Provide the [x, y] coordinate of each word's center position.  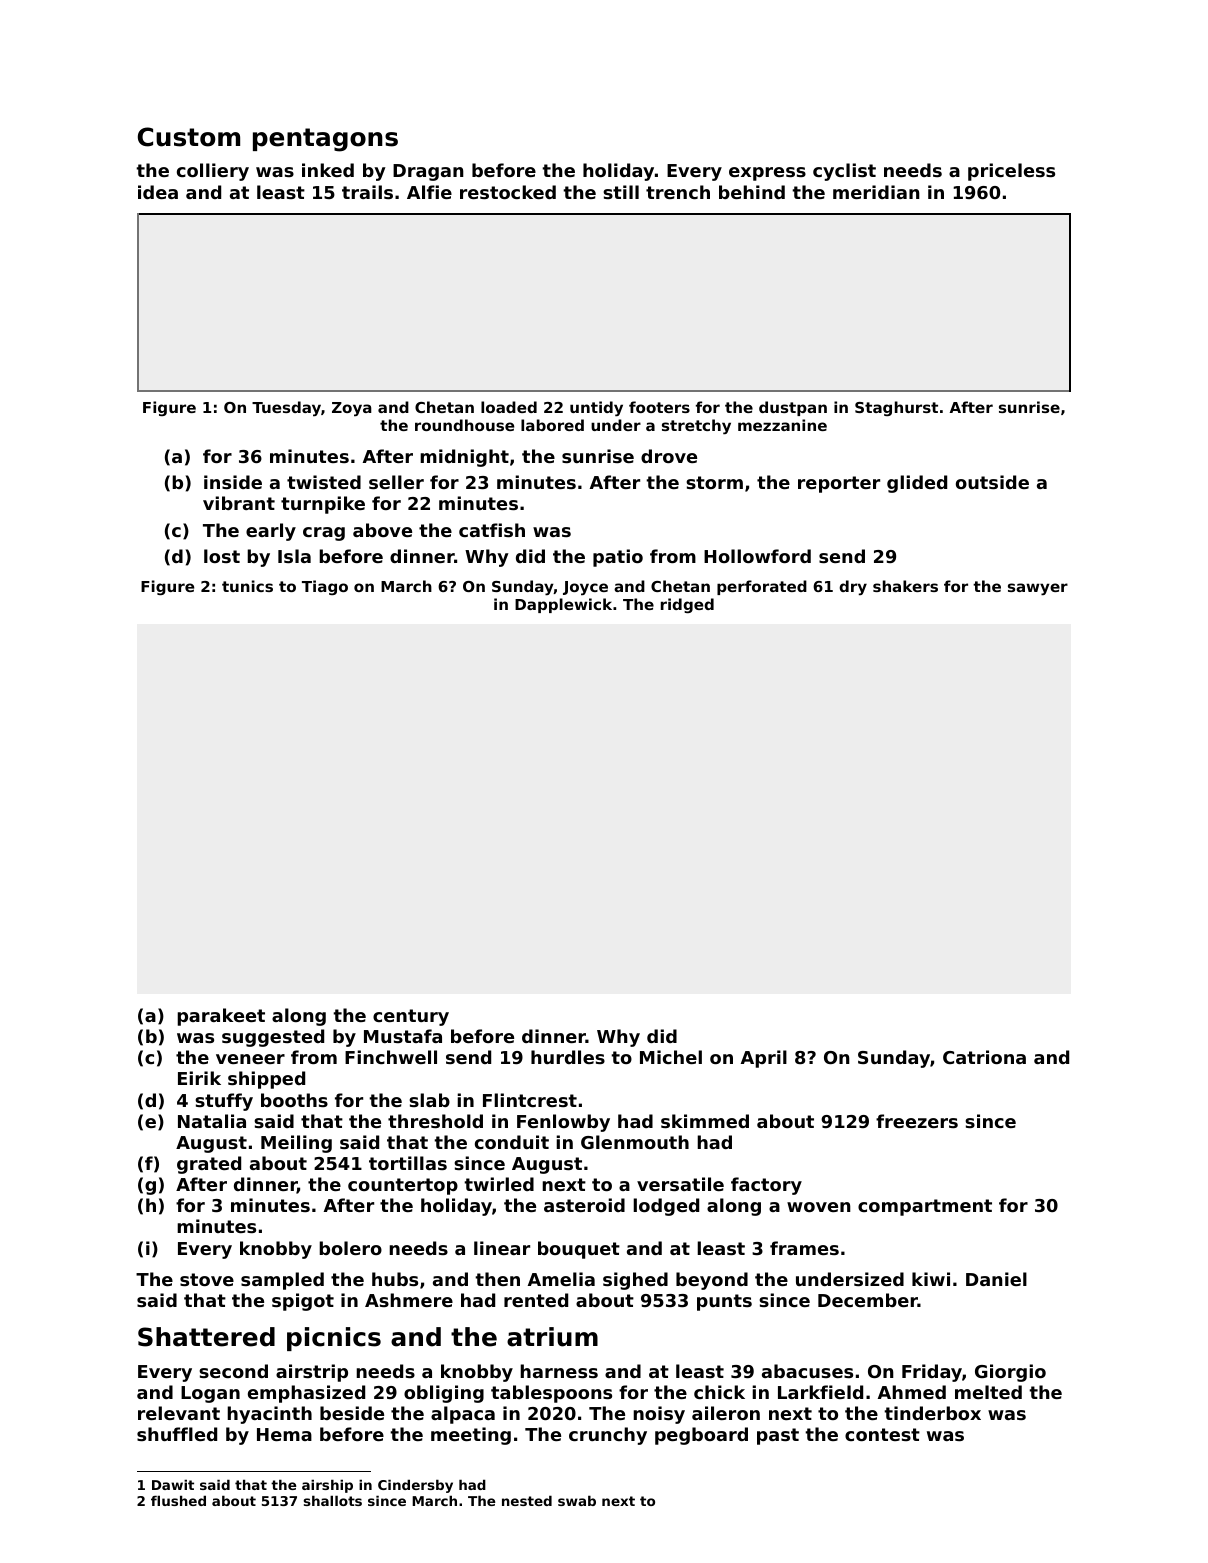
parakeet [221, 1017]
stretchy [696, 426]
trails [367, 192]
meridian [876, 192]
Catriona [984, 1057]
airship [327, 1486]
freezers [917, 1121]
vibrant [239, 503]
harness [559, 1371]
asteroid [584, 1205]
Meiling [296, 1144]
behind [752, 192]
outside [992, 482]
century [411, 1017]
